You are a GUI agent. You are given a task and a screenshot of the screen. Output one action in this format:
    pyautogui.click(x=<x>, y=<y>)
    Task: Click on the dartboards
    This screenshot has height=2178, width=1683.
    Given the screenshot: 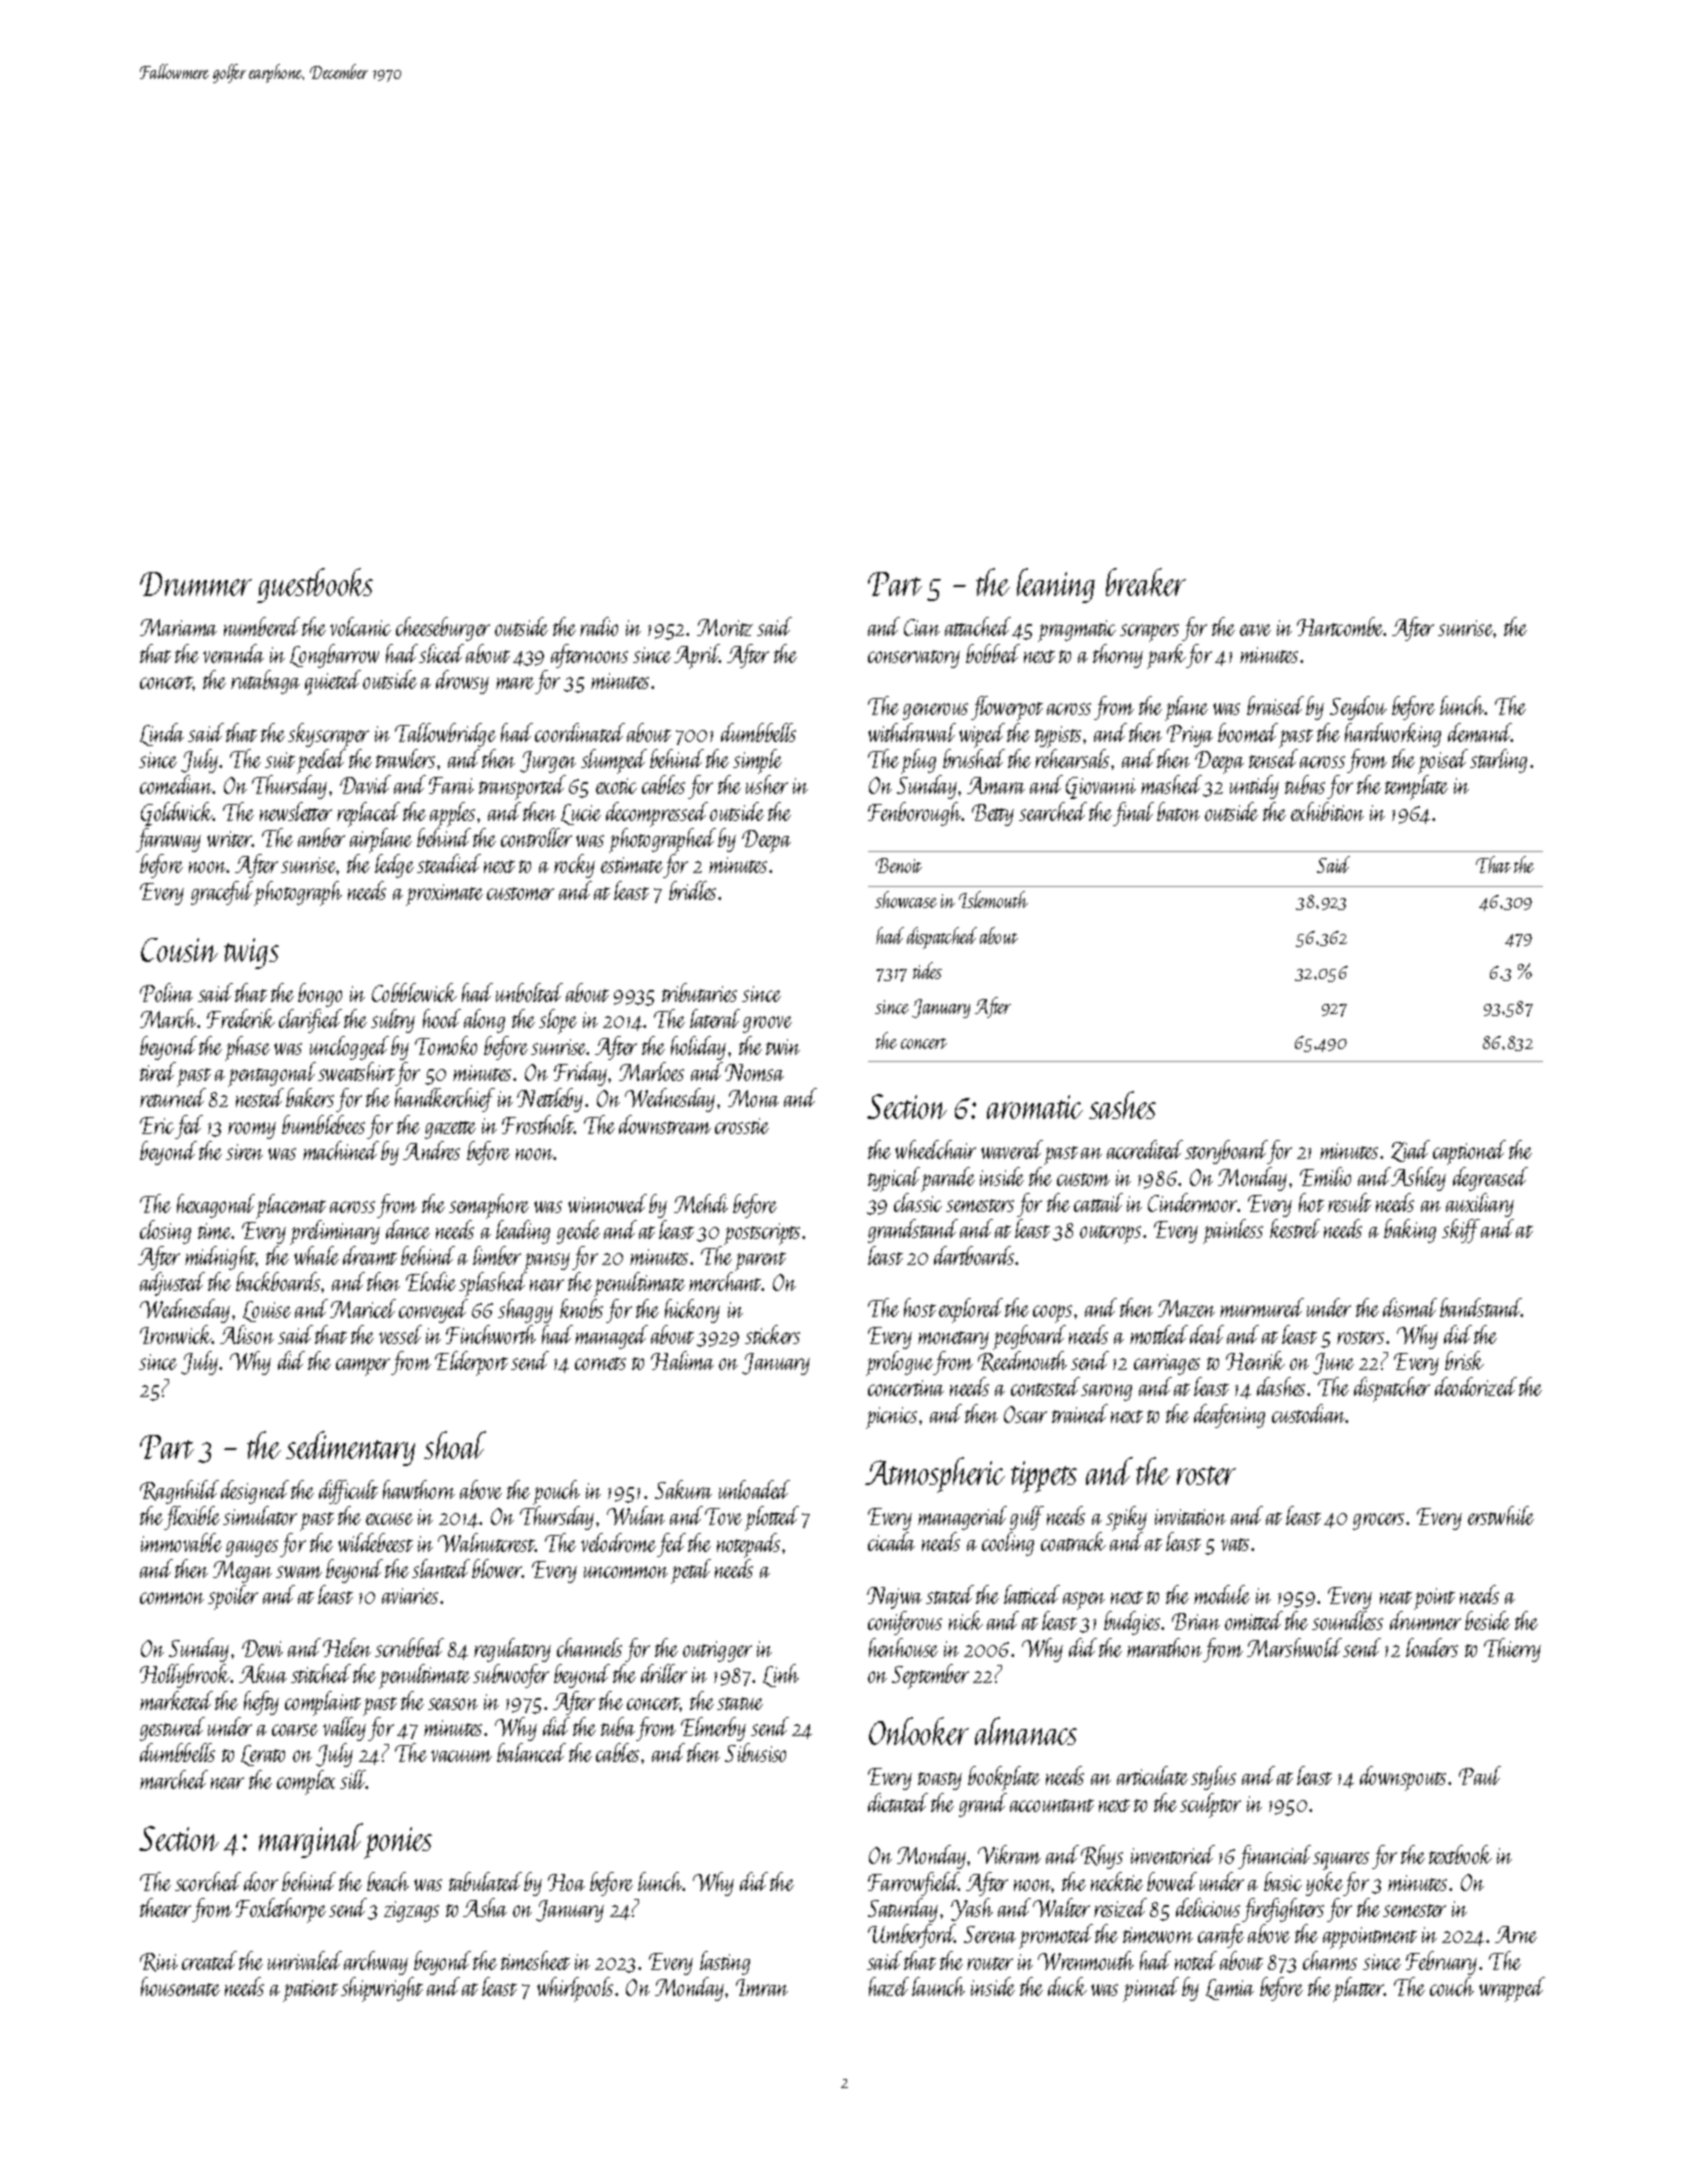 What is the action you would take?
    pyautogui.click(x=975, y=1255)
